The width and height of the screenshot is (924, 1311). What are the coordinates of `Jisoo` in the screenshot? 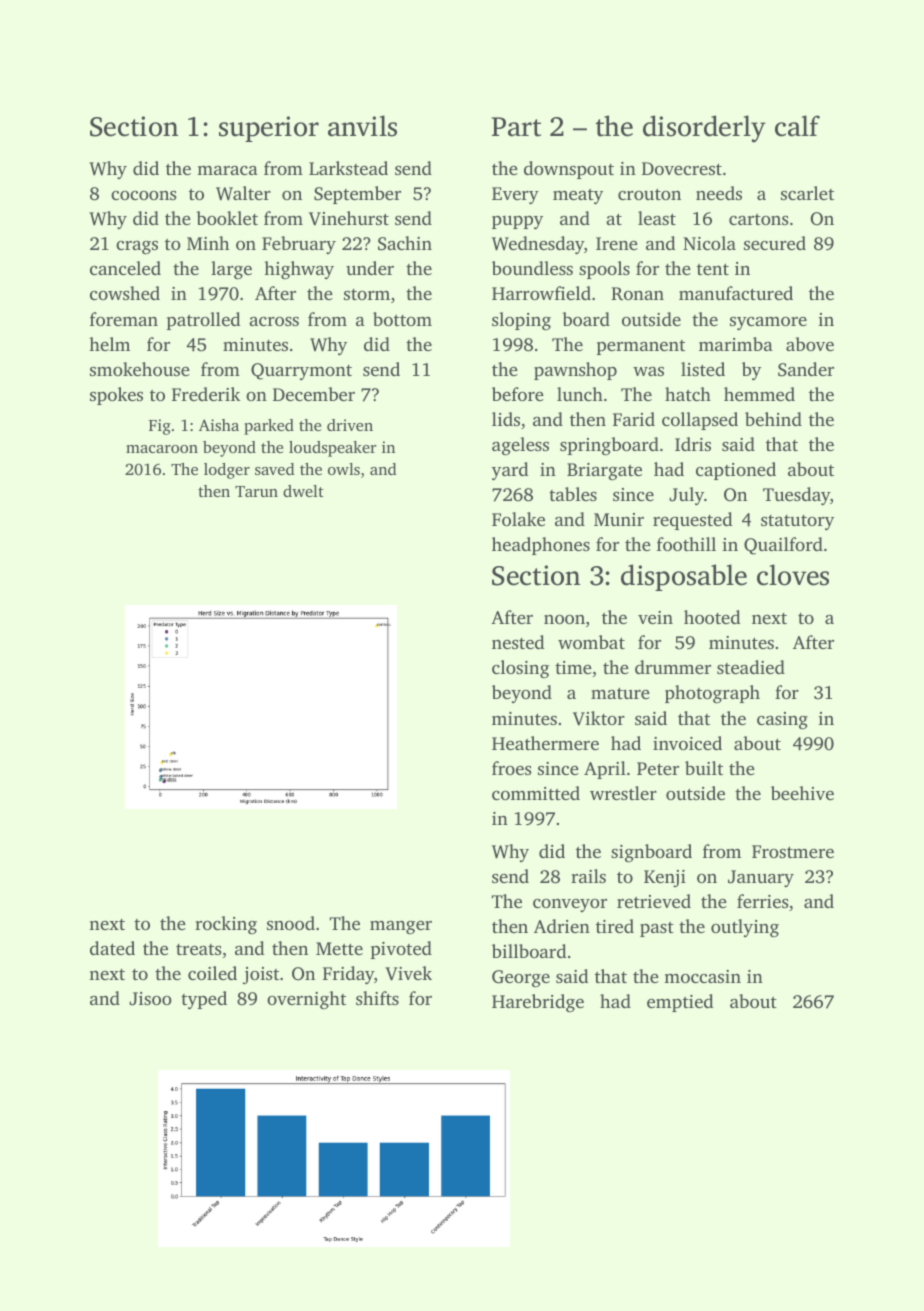 It's located at (150, 999).
